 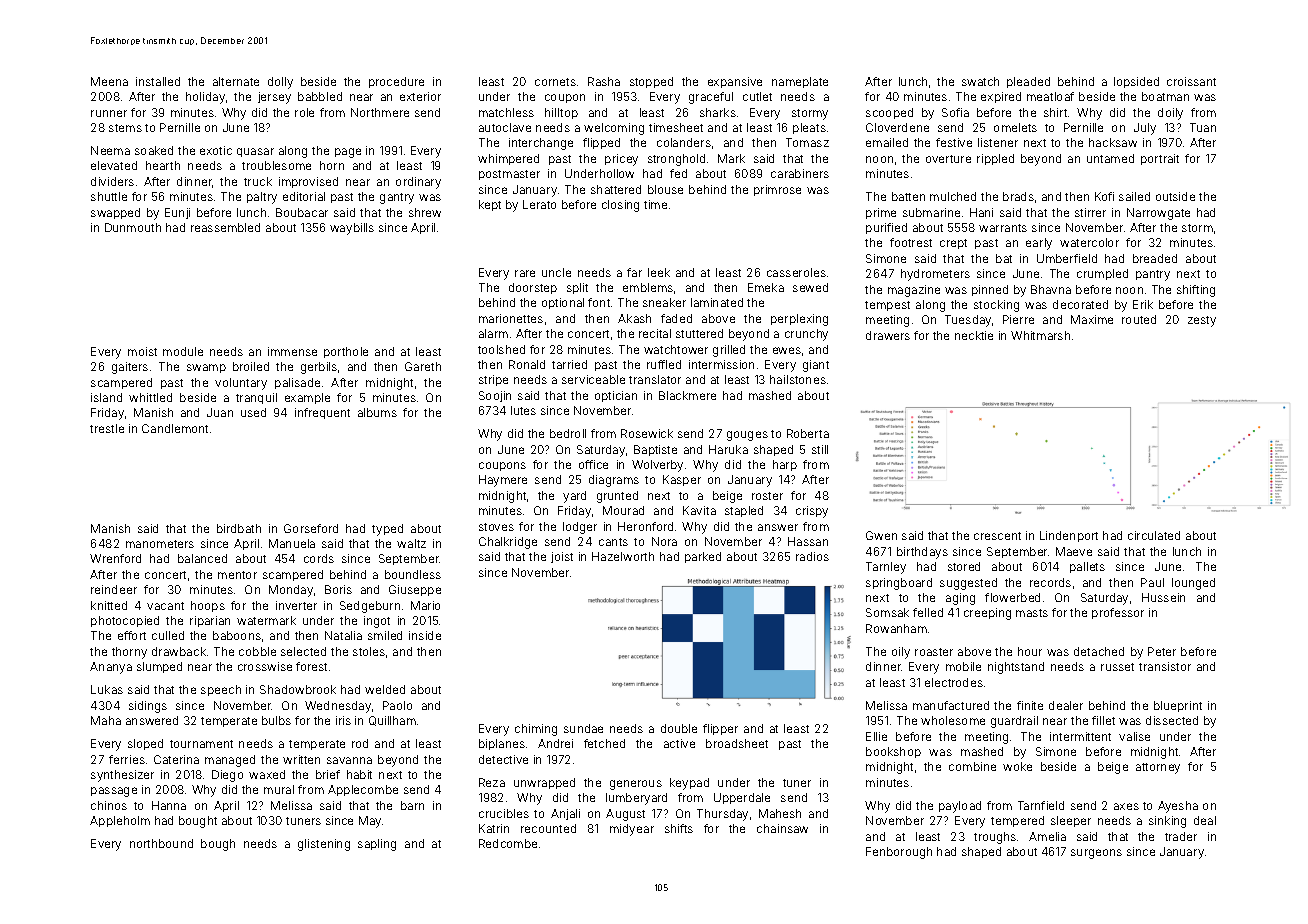 What do you see at coordinates (125, 128) in the screenshot?
I see `stems` at bounding box center [125, 128].
